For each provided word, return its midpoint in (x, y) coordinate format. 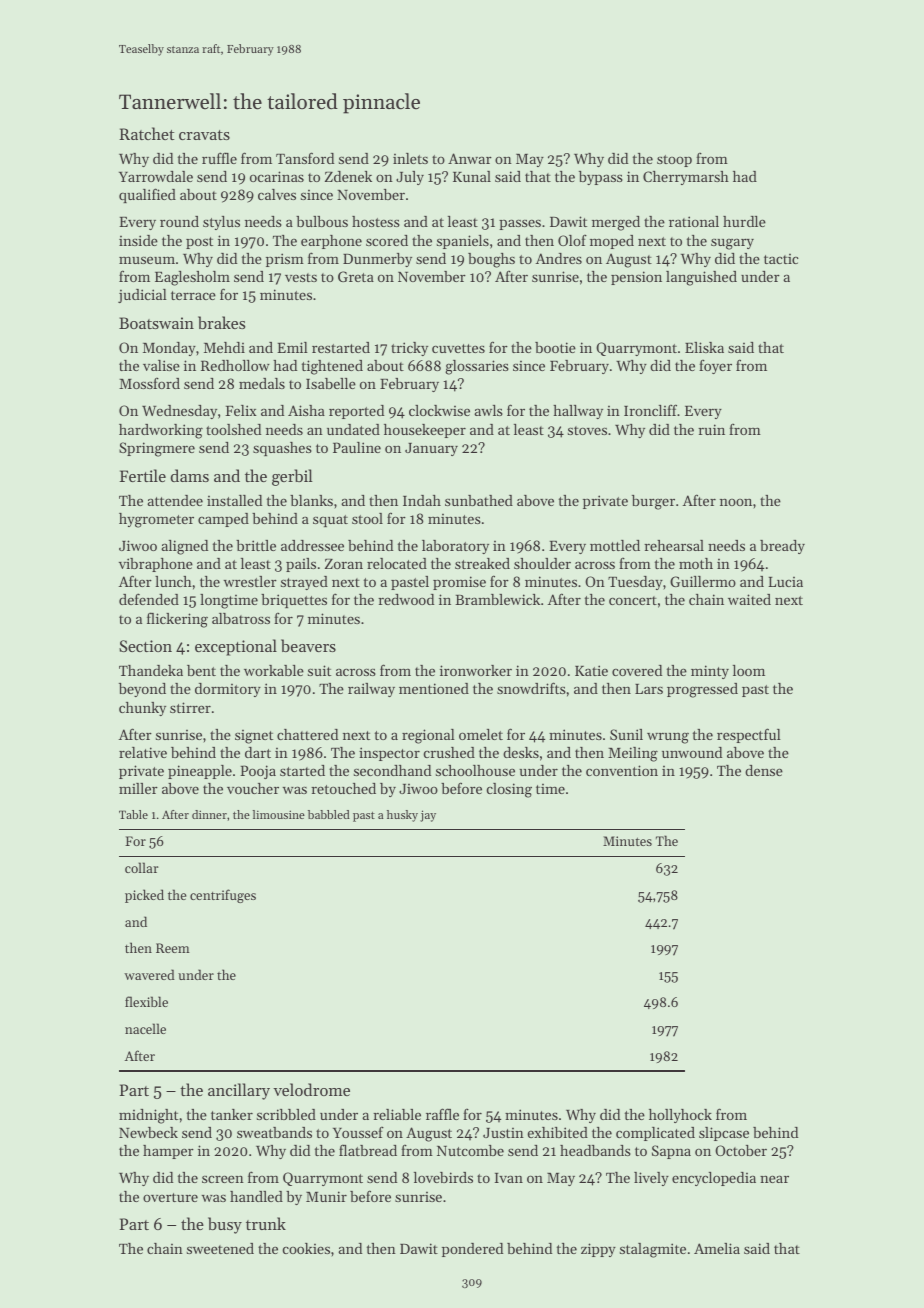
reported (356, 412)
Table (133, 814)
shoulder (542, 563)
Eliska (704, 347)
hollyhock (680, 1116)
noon (736, 502)
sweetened (220, 1248)
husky (402, 816)
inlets (410, 158)
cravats (204, 135)
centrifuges (223, 896)
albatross (241, 618)
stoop (674, 161)
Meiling (633, 754)
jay (428, 816)
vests (301, 277)
